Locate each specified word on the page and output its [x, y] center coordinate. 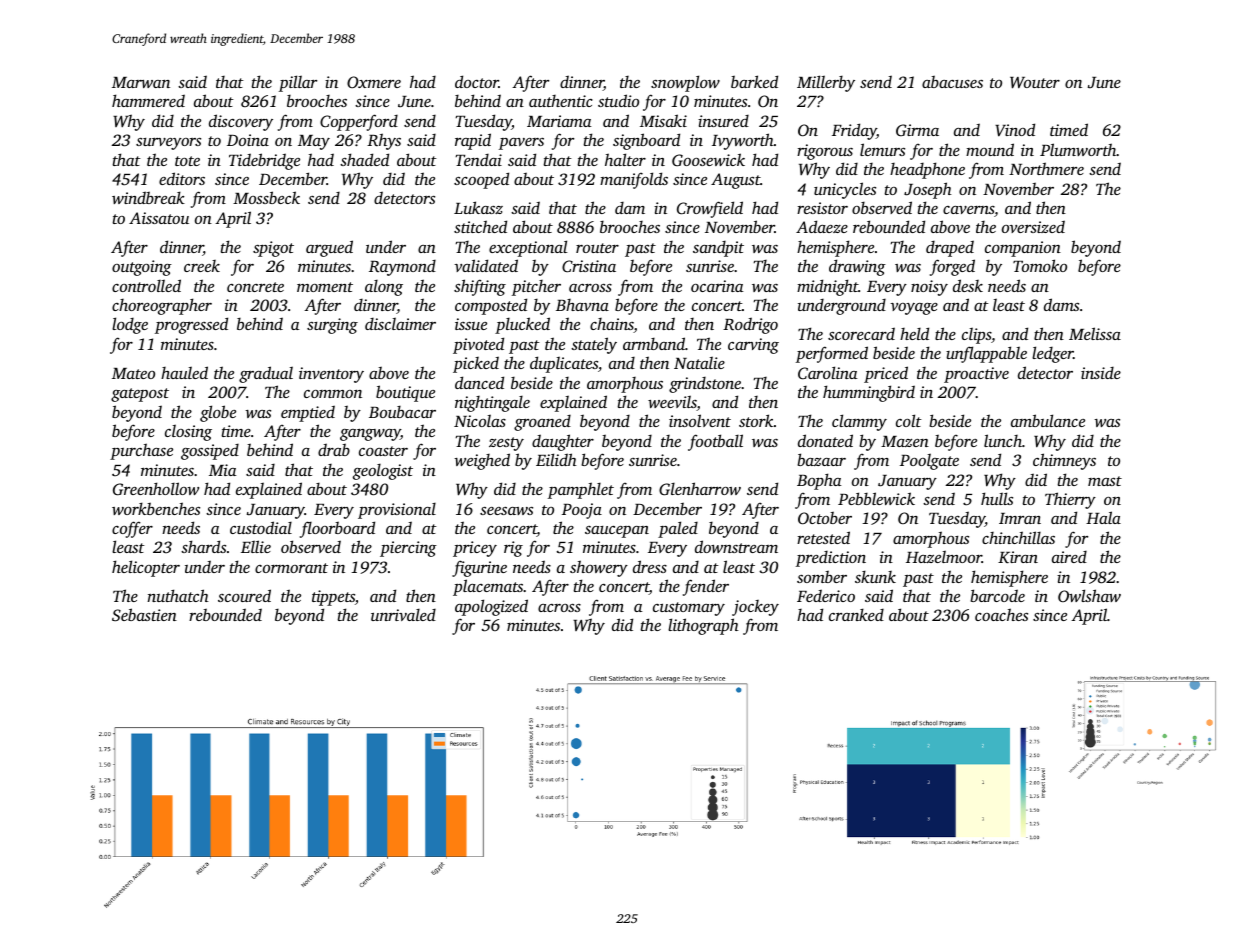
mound [990, 149]
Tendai [479, 160]
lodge [130, 325]
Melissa [1095, 333]
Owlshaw [1089, 595]
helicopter [146, 568]
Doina [248, 140]
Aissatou [159, 218]
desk [968, 285]
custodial [261, 527]
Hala [1103, 517]
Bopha [819, 481]
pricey [475, 549]
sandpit [718, 249]
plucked [522, 325]
